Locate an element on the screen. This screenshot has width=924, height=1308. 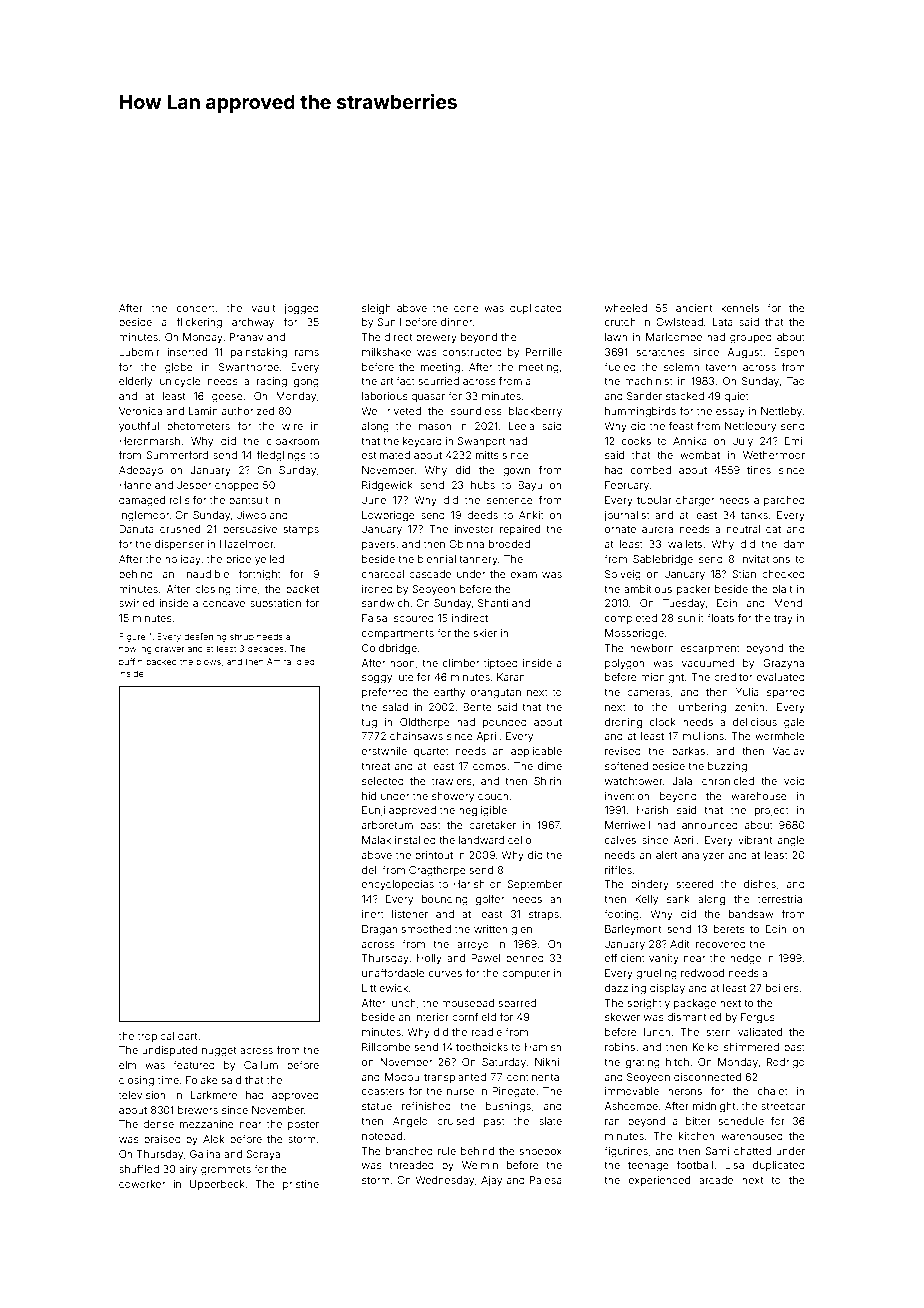
straps is located at coordinates (544, 915).
